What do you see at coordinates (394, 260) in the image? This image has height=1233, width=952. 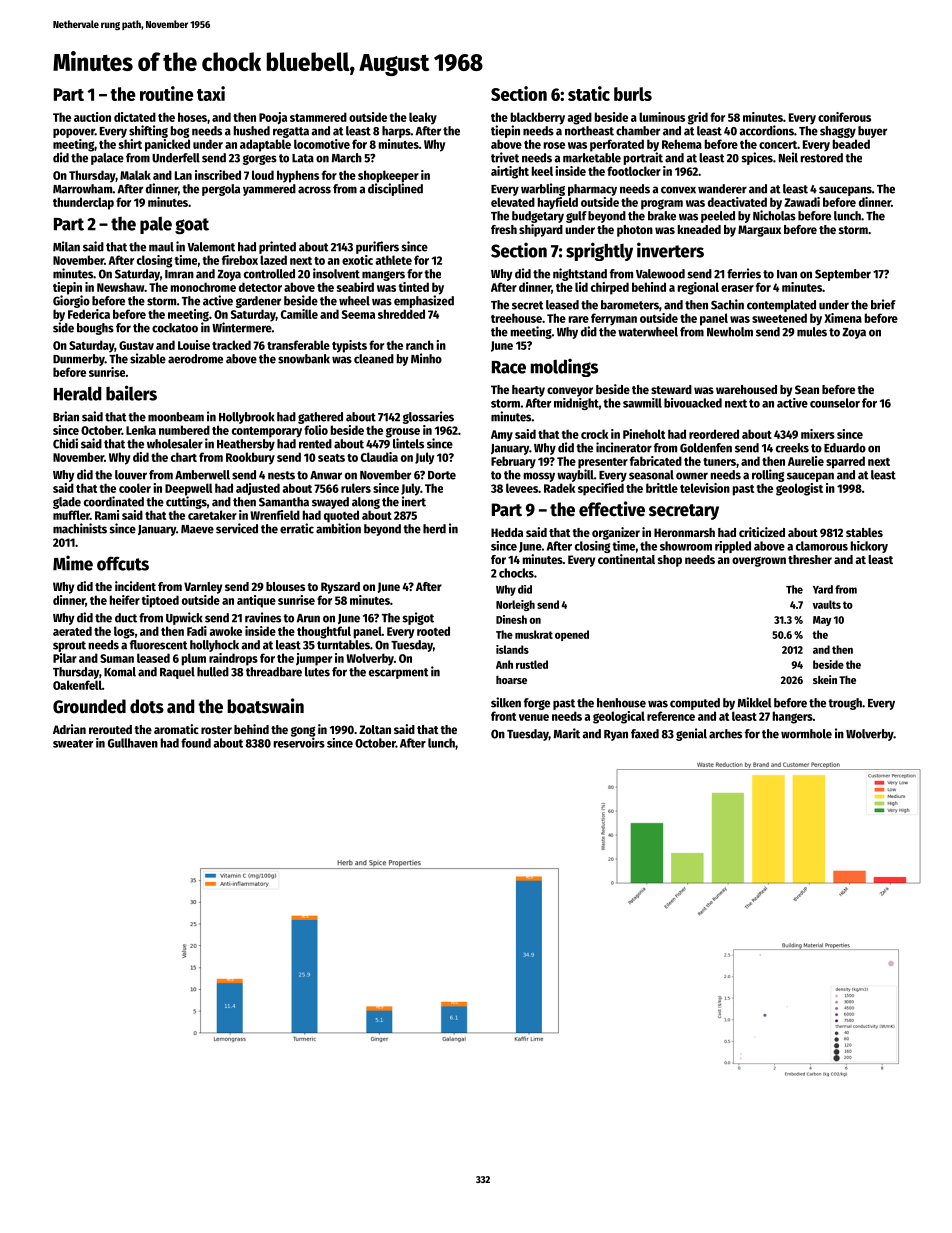 I see `athlete` at bounding box center [394, 260].
